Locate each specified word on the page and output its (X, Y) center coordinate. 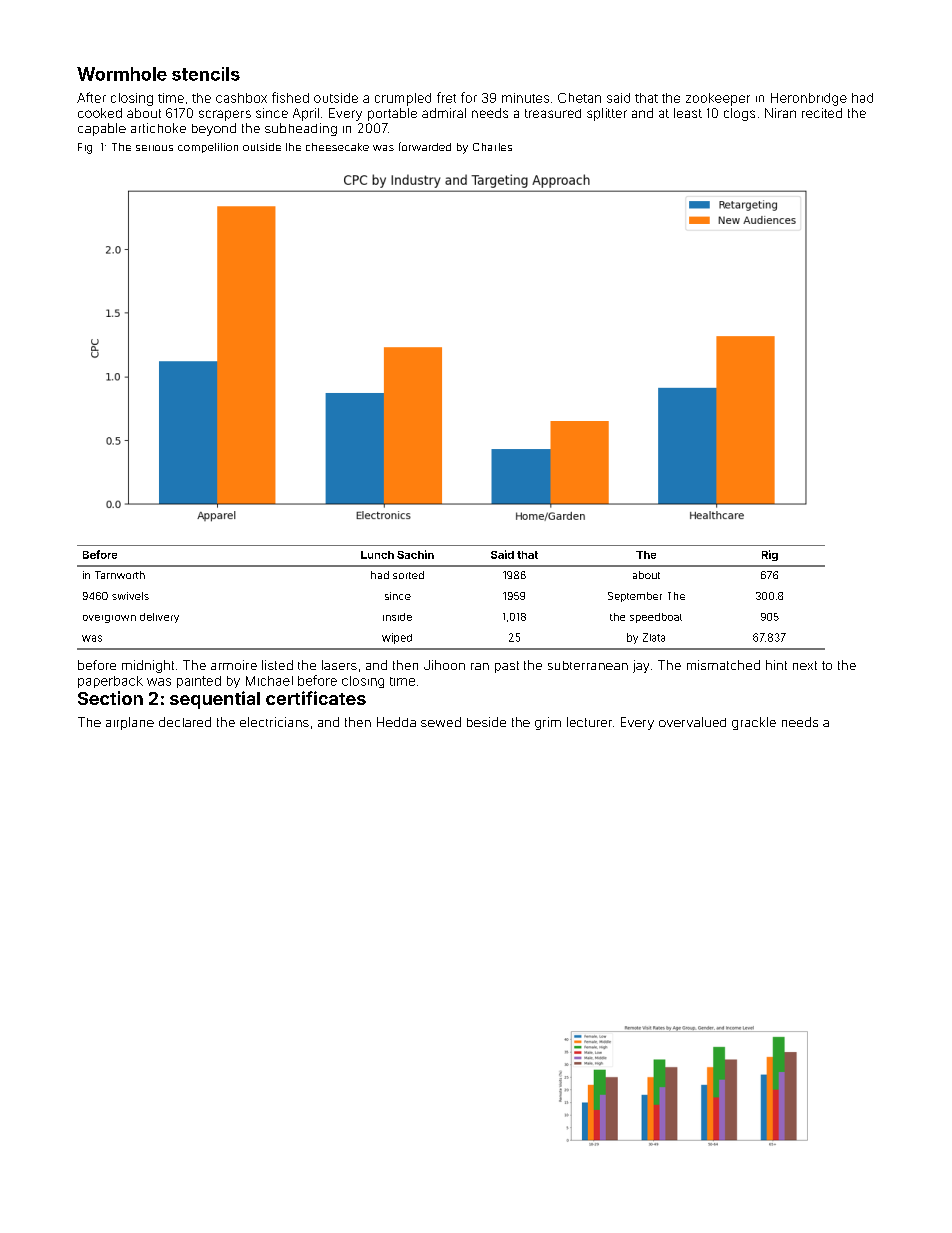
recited (822, 113)
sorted (408, 575)
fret (446, 97)
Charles (492, 147)
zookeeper (718, 99)
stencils (206, 74)
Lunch (377, 555)
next (805, 665)
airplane (130, 723)
